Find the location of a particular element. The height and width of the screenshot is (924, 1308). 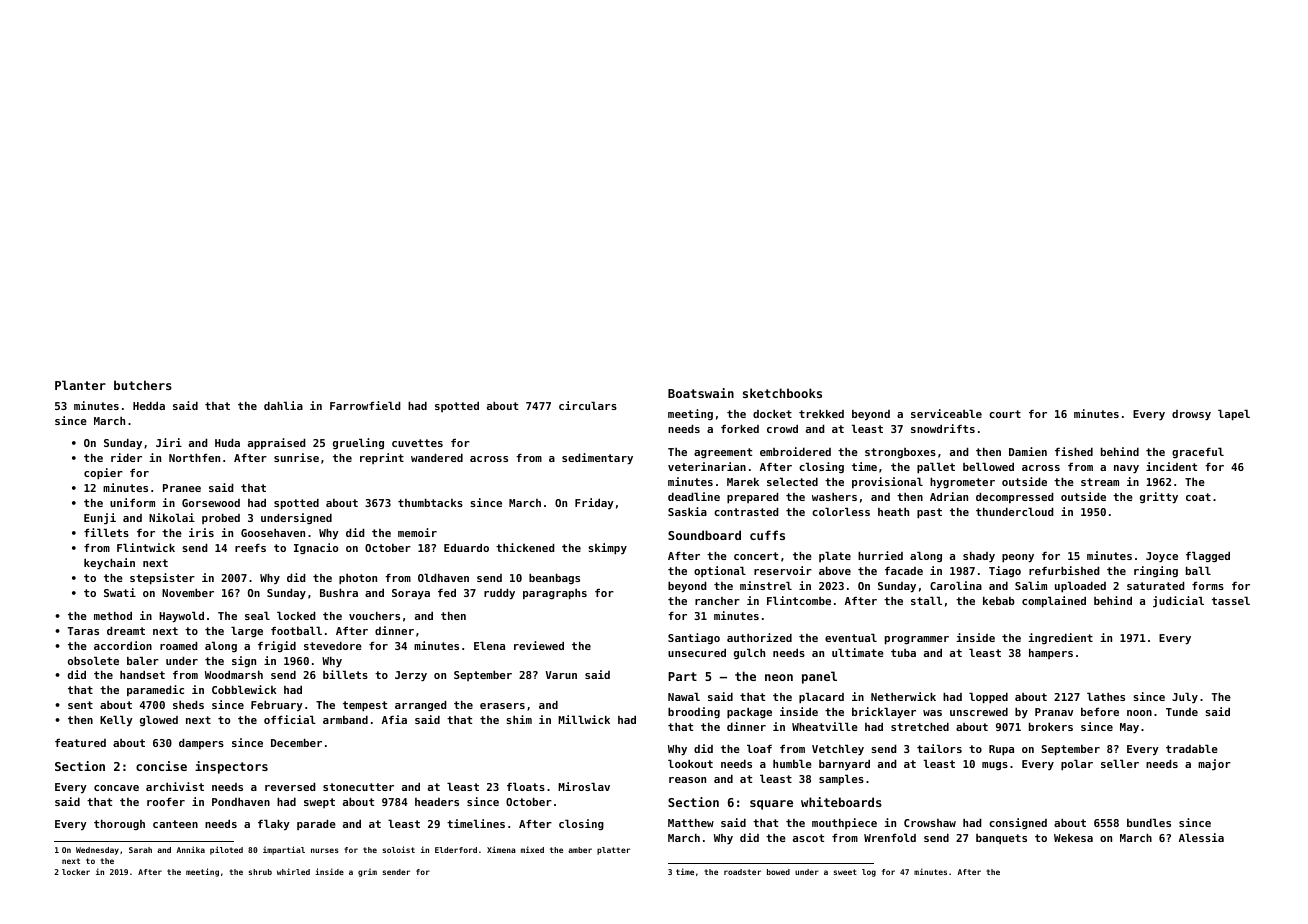

drowsy is located at coordinates (1191, 415).
